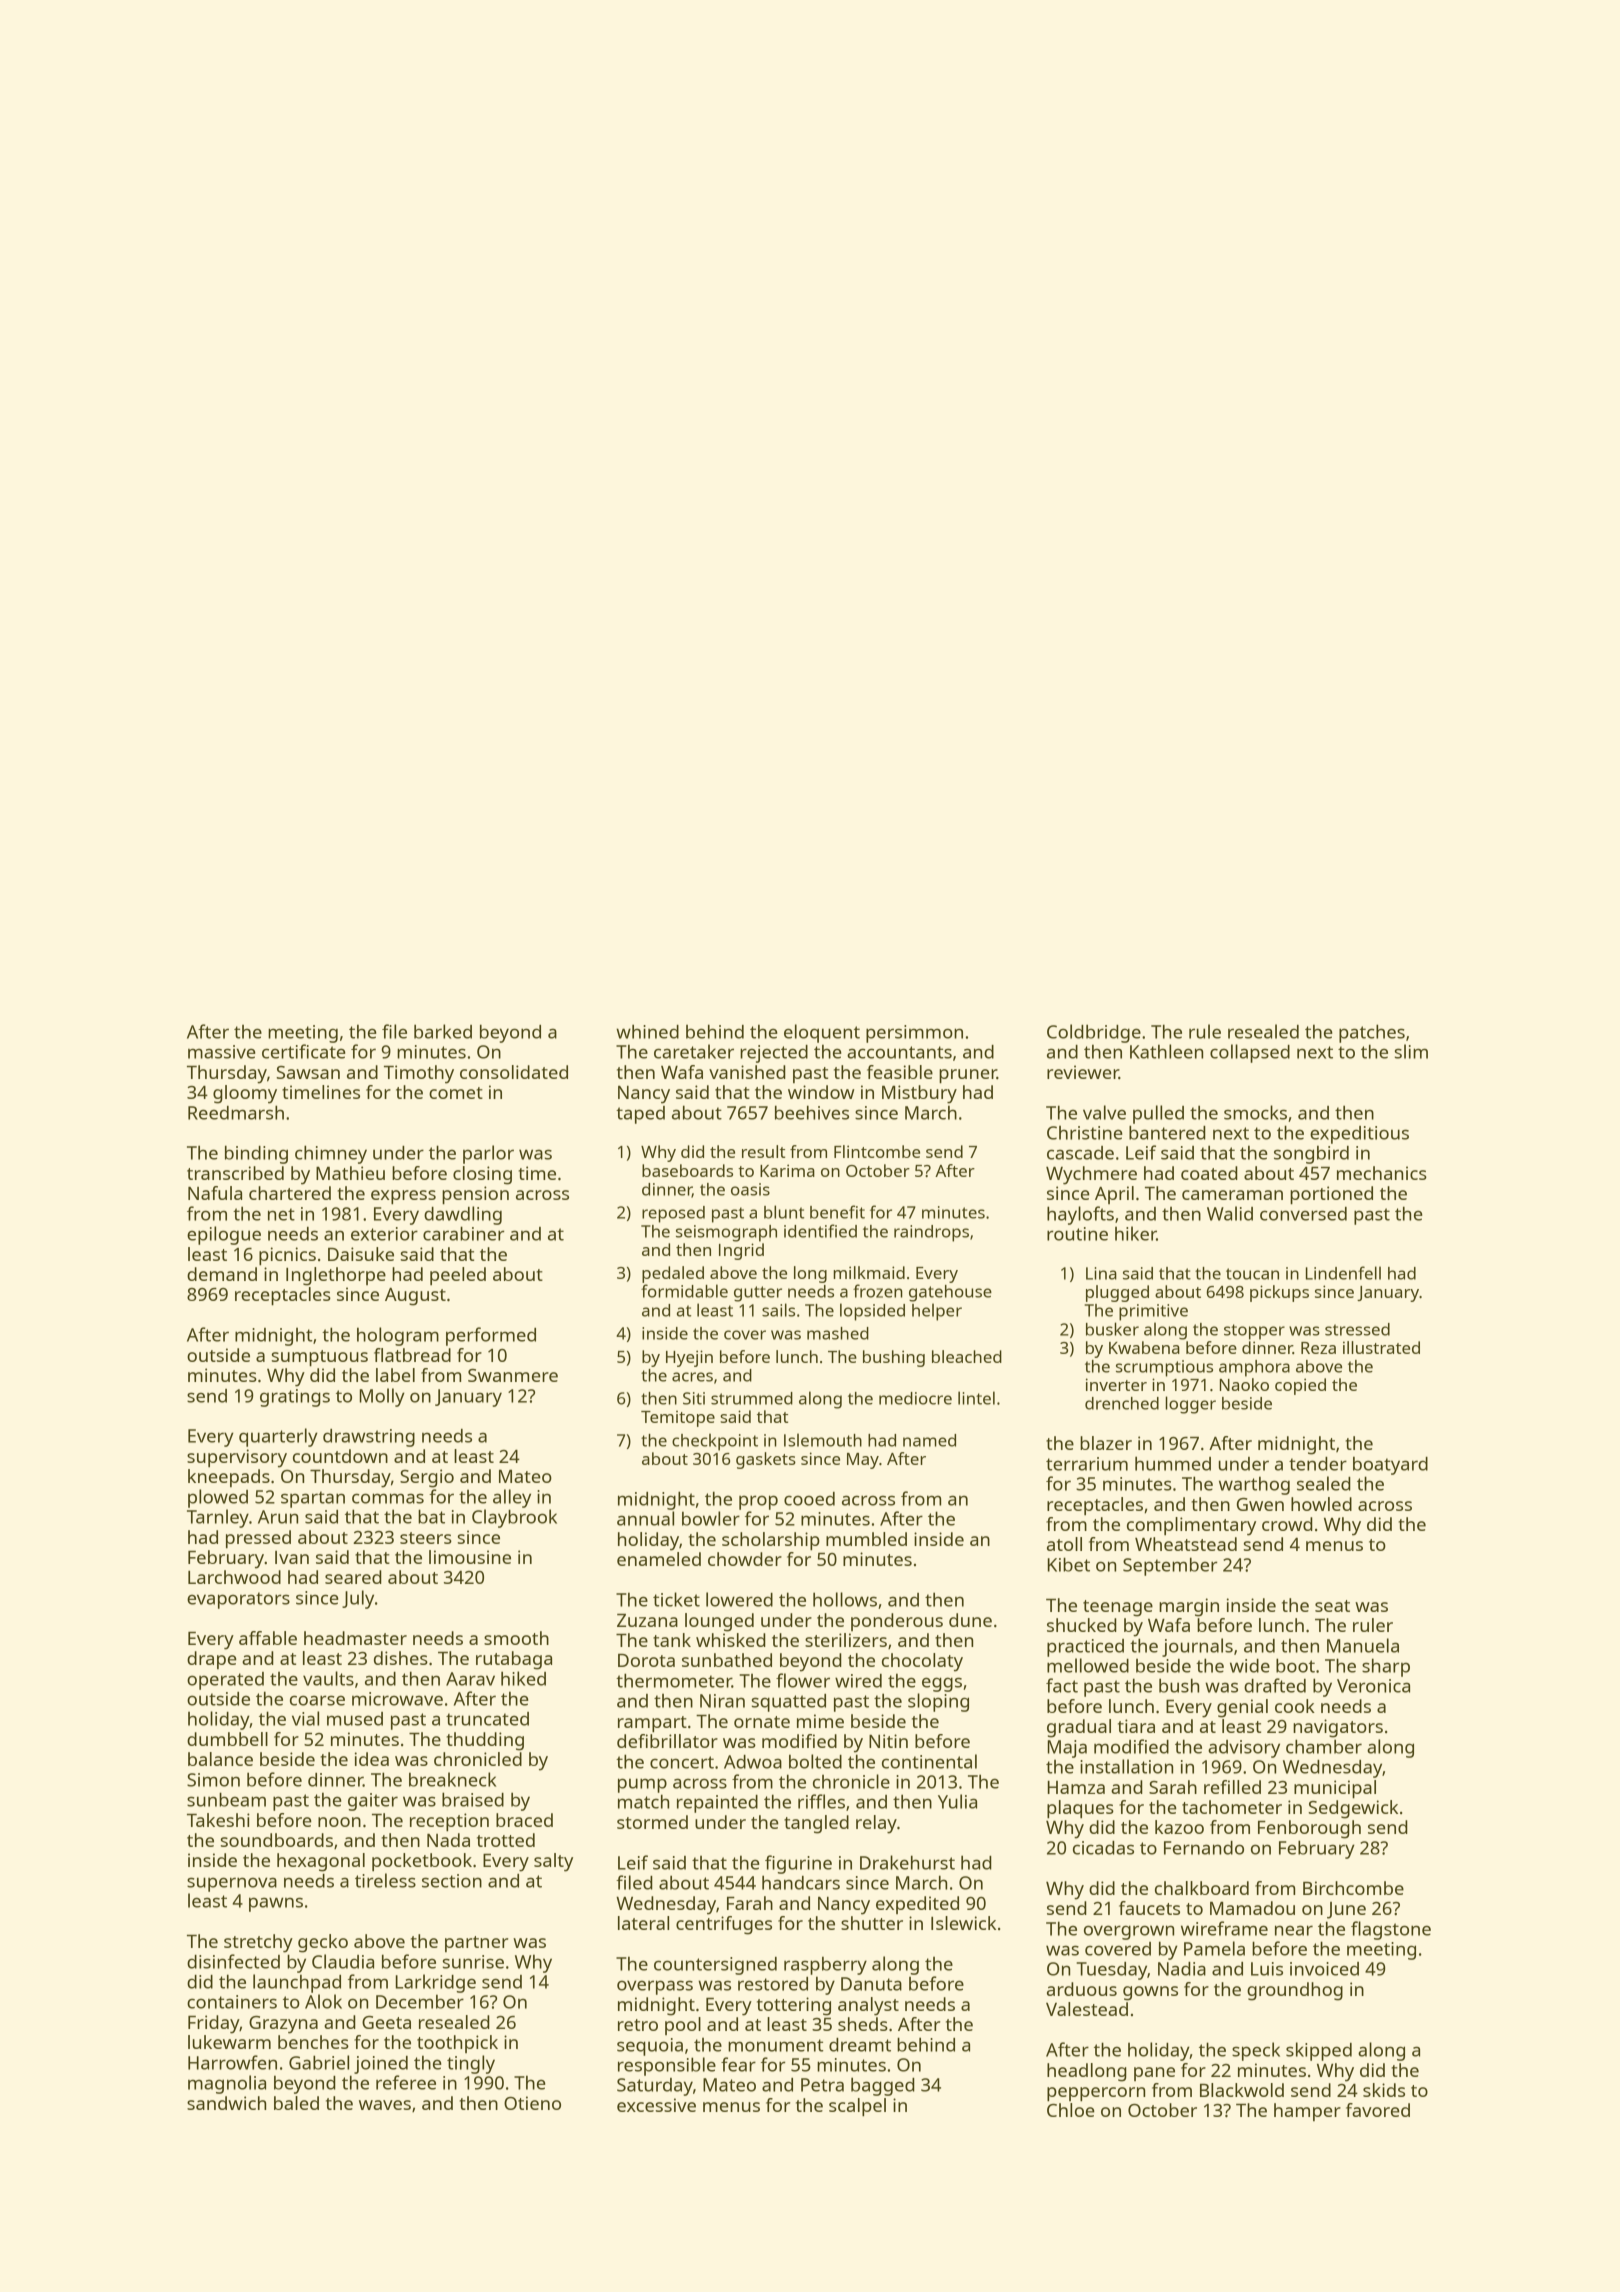 Image resolution: width=1620 pixels, height=2292 pixels. What do you see at coordinates (283, 2025) in the screenshot?
I see `Grazyna` at bounding box center [283, 2025].
